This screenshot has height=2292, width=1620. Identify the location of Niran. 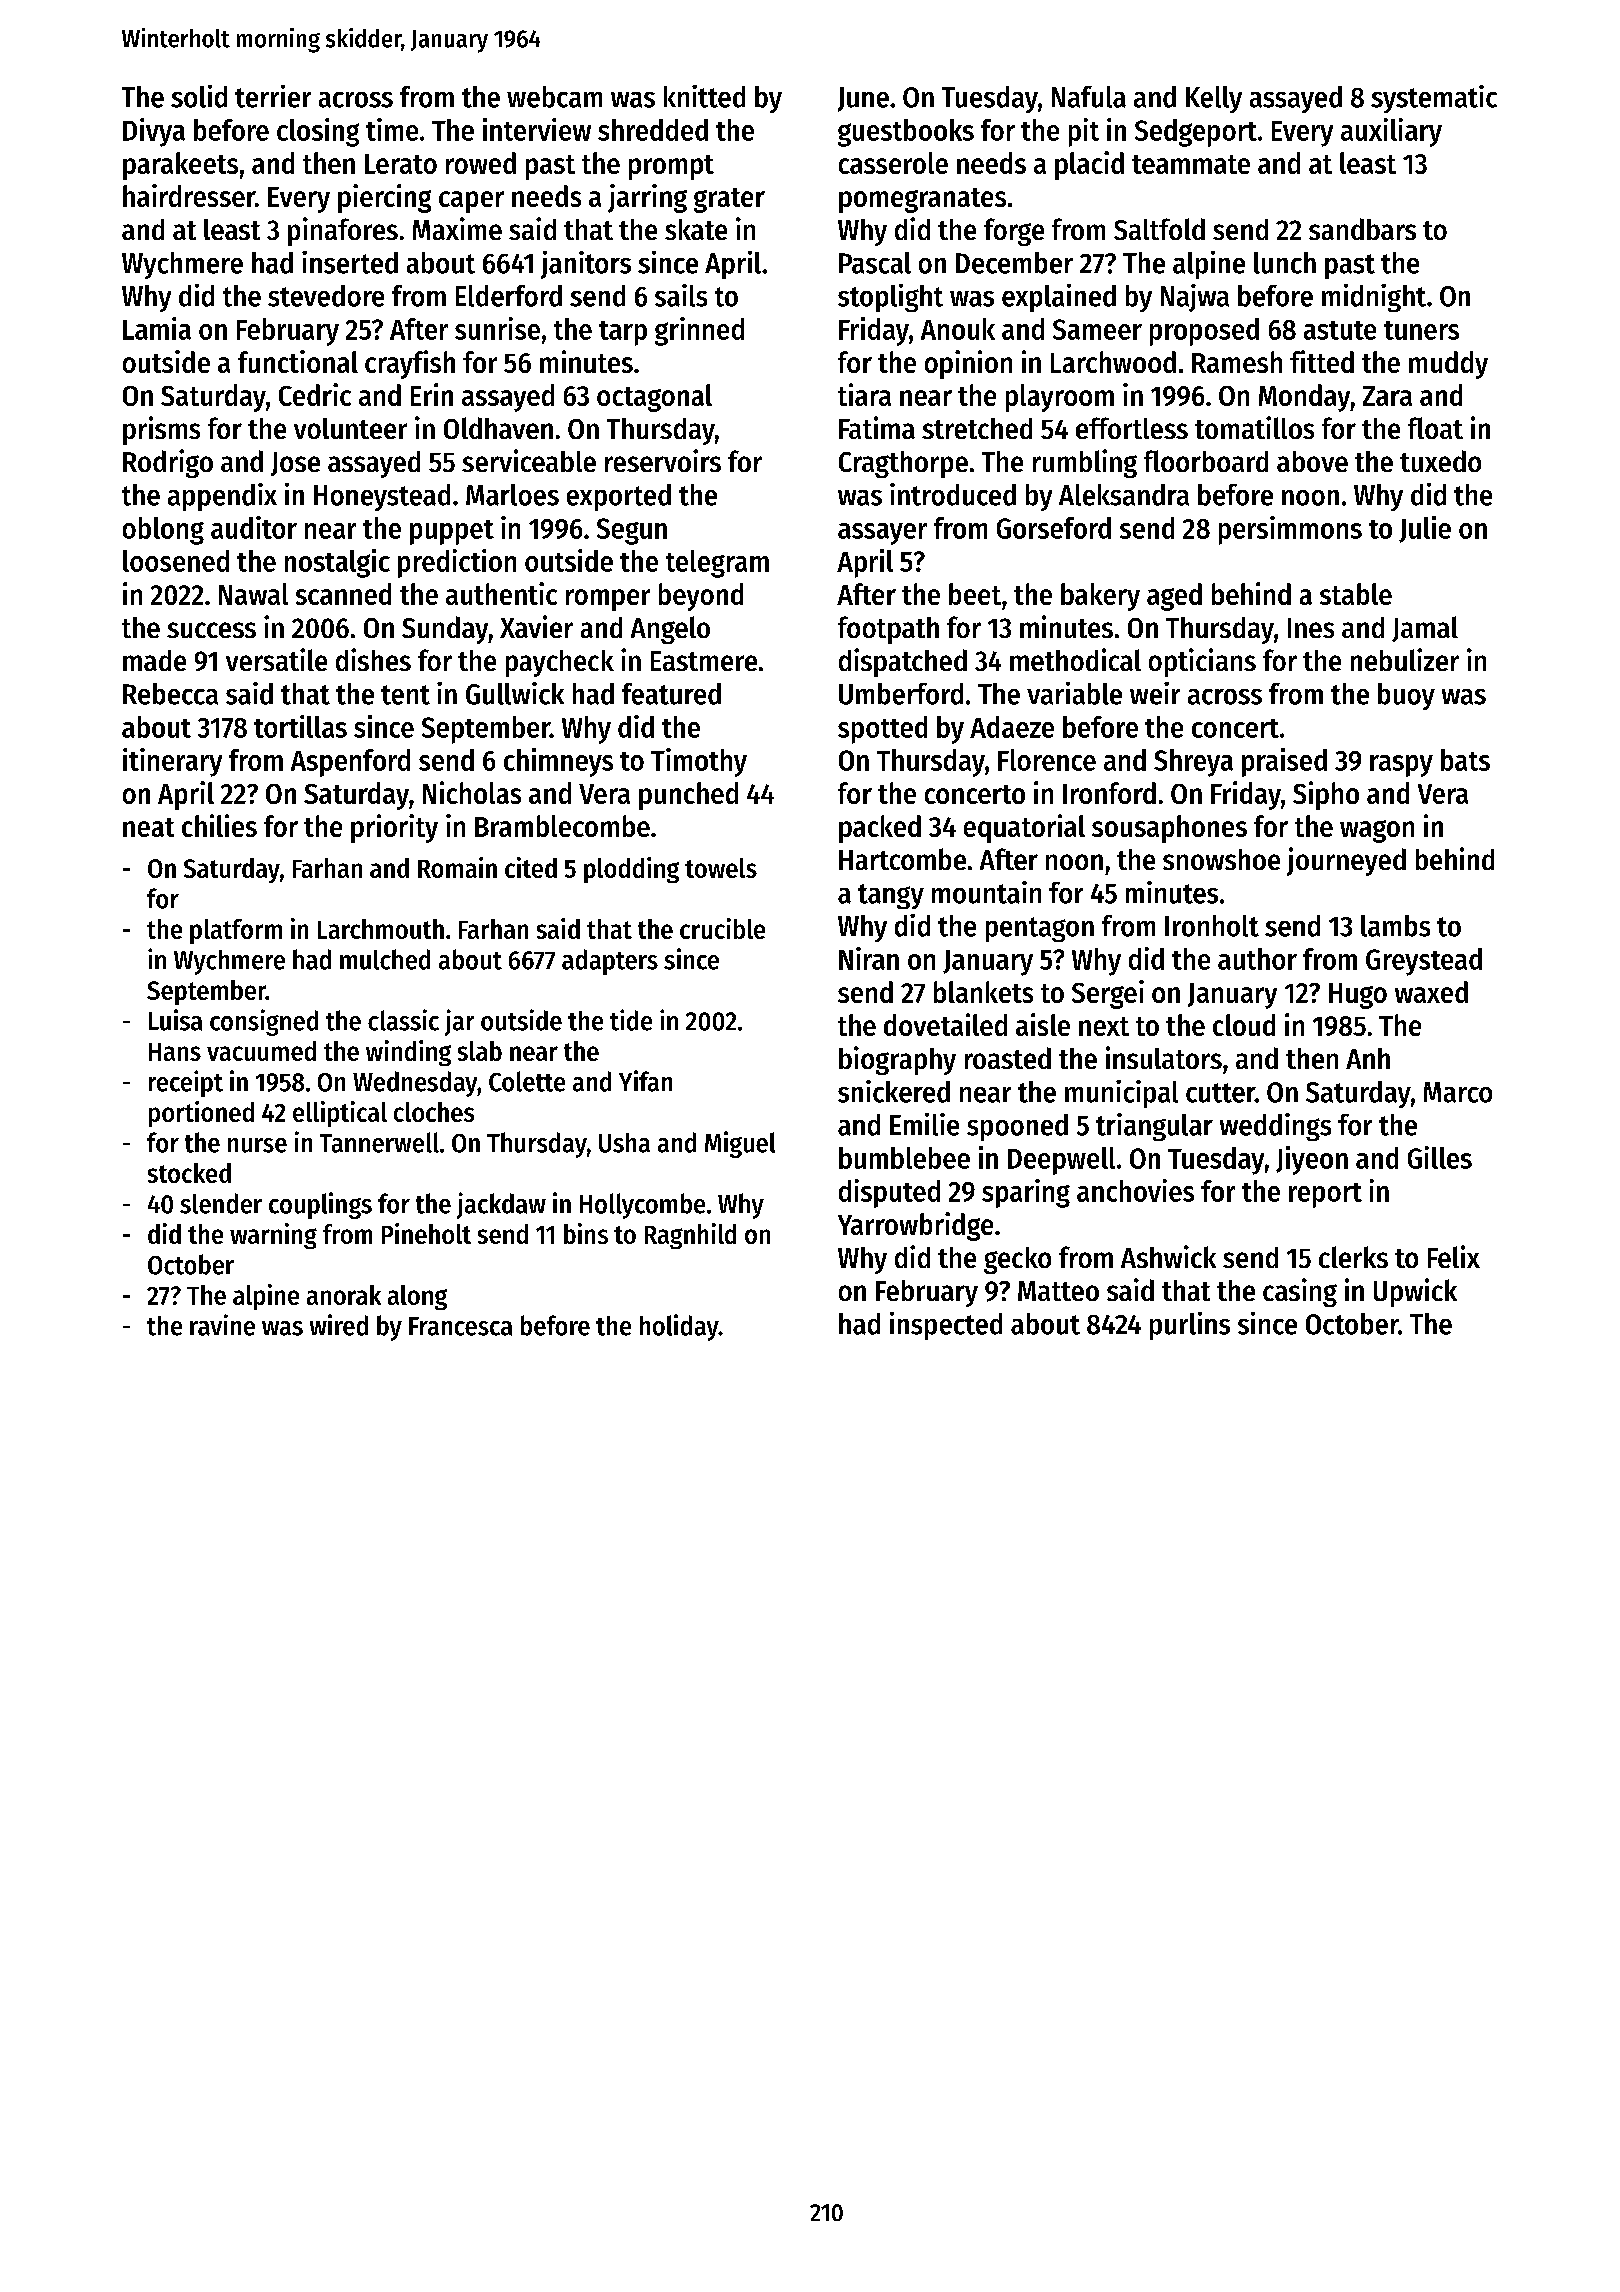
(869, 958).
